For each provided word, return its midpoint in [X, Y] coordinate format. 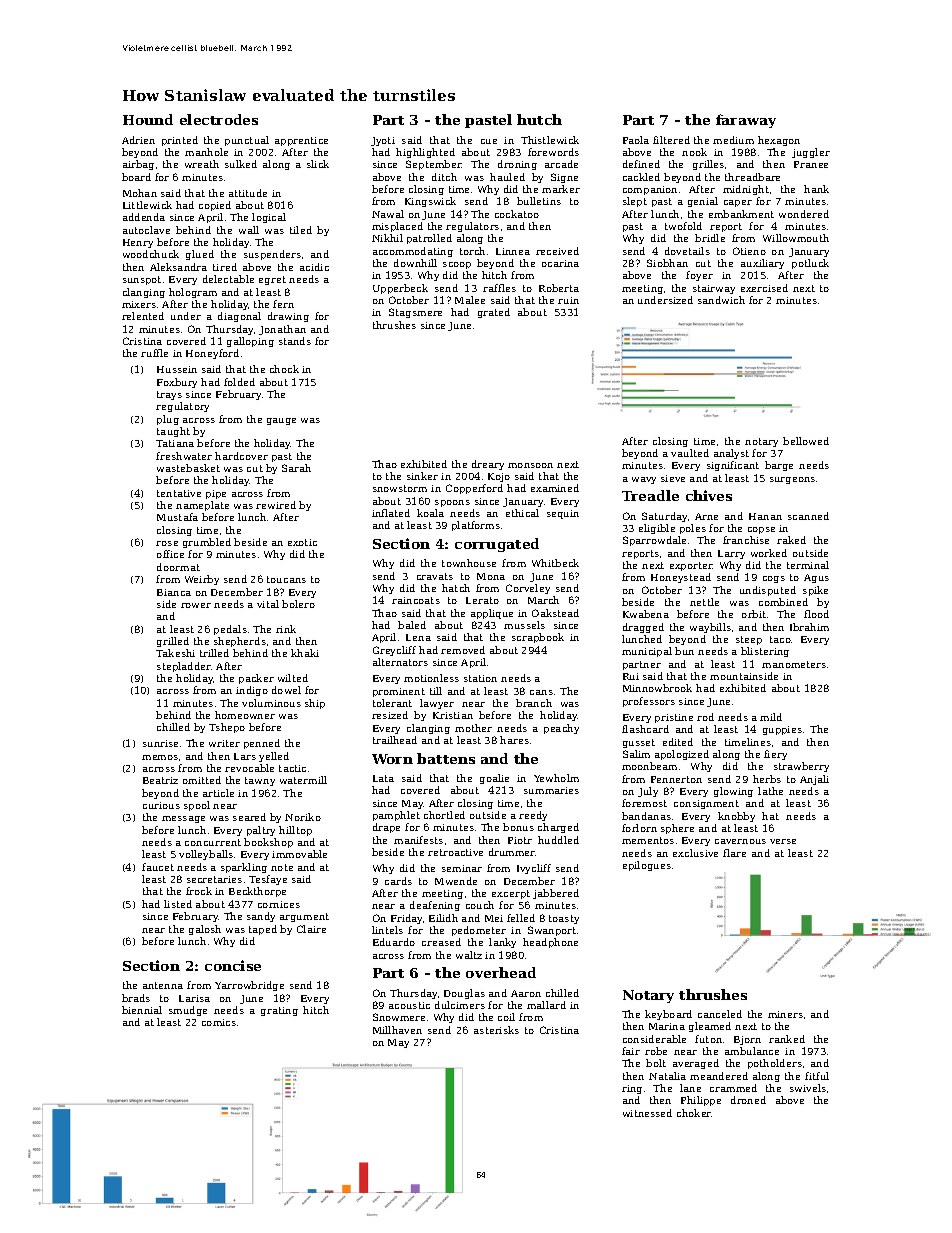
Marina [667, 1026]
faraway [746, 121]
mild [771, 717]
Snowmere [399, 1017]
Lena [418, 637]
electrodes [219, 119]
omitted [202, 780]
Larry [731, 554]
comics [219, 1022]
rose [167, 543]
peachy [561, 729]
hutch [539, 119]
